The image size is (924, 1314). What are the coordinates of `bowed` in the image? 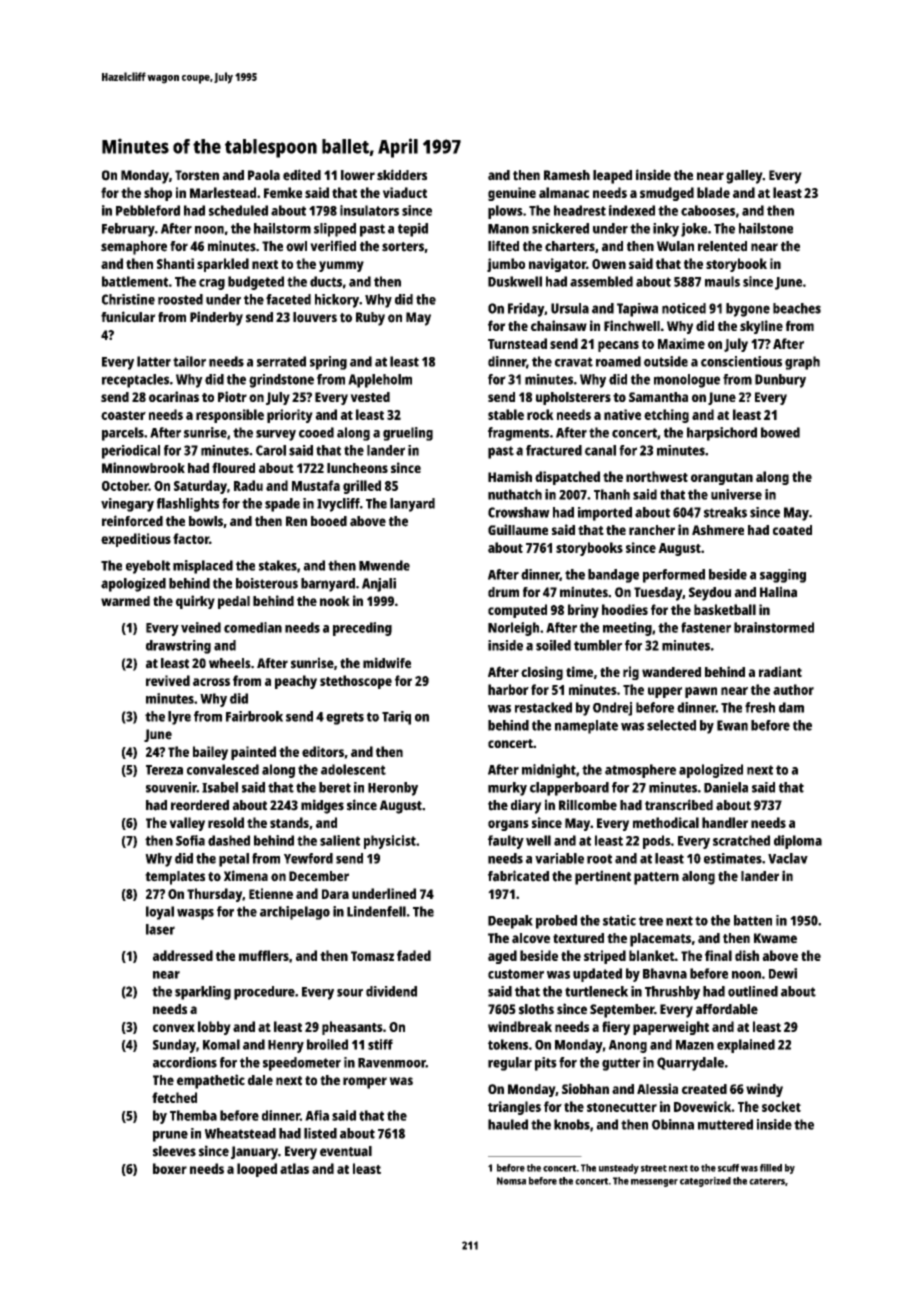 It's located at (780, 432).
